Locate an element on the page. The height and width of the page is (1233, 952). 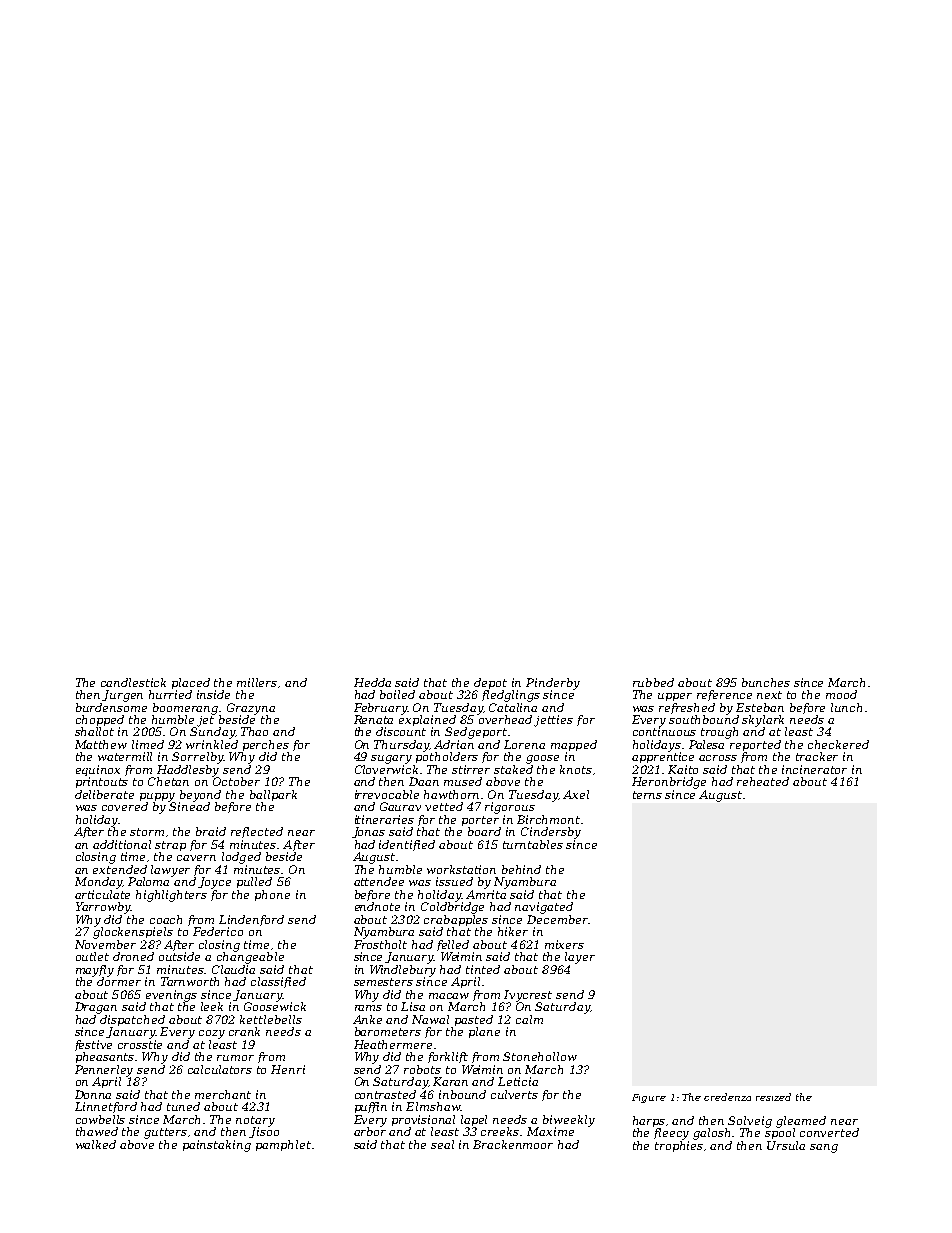
leek is located at coordinates (212, 1006).
